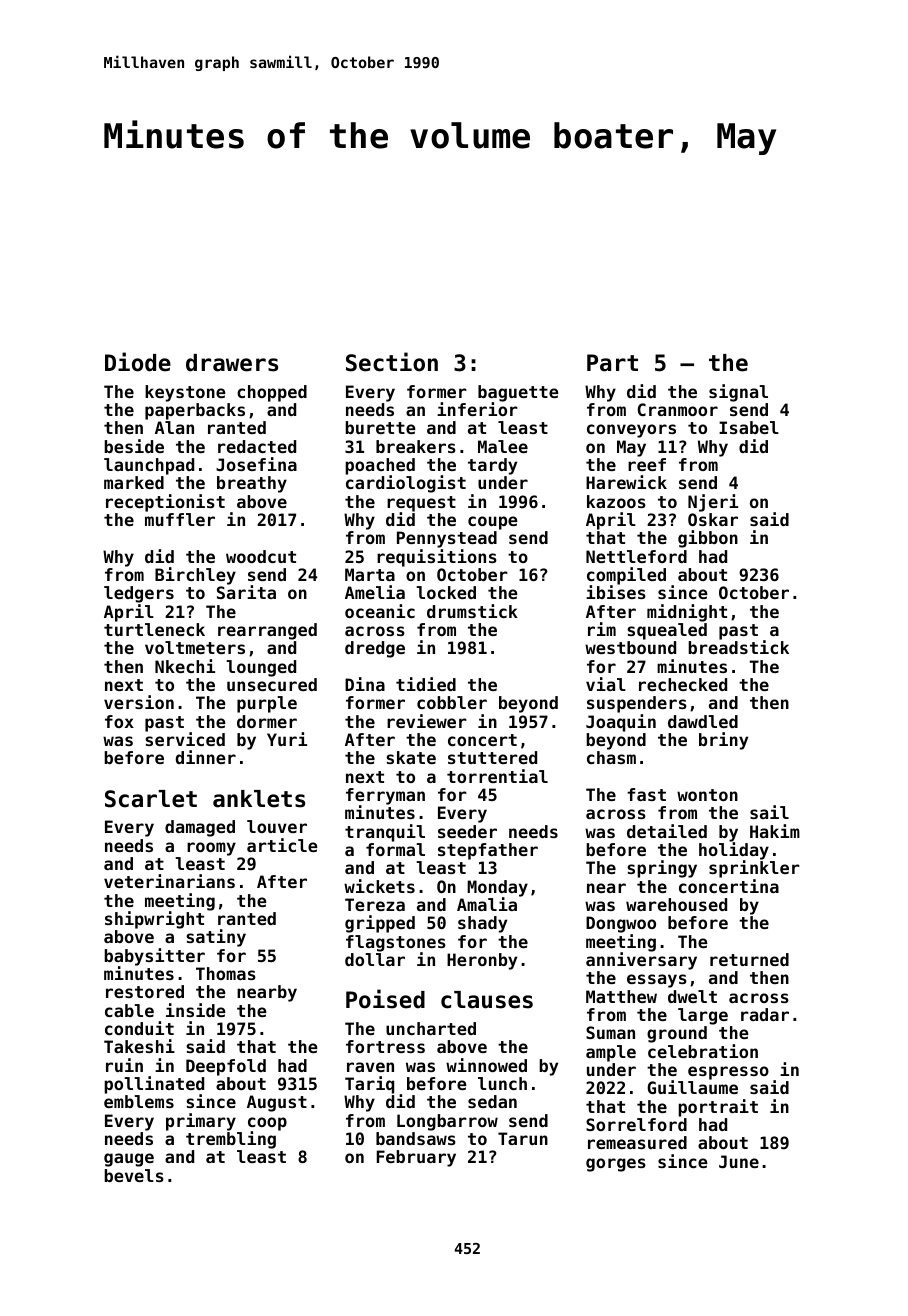 The image size is (908, 1316). I want to click on bevels, so click(134, 1175).
